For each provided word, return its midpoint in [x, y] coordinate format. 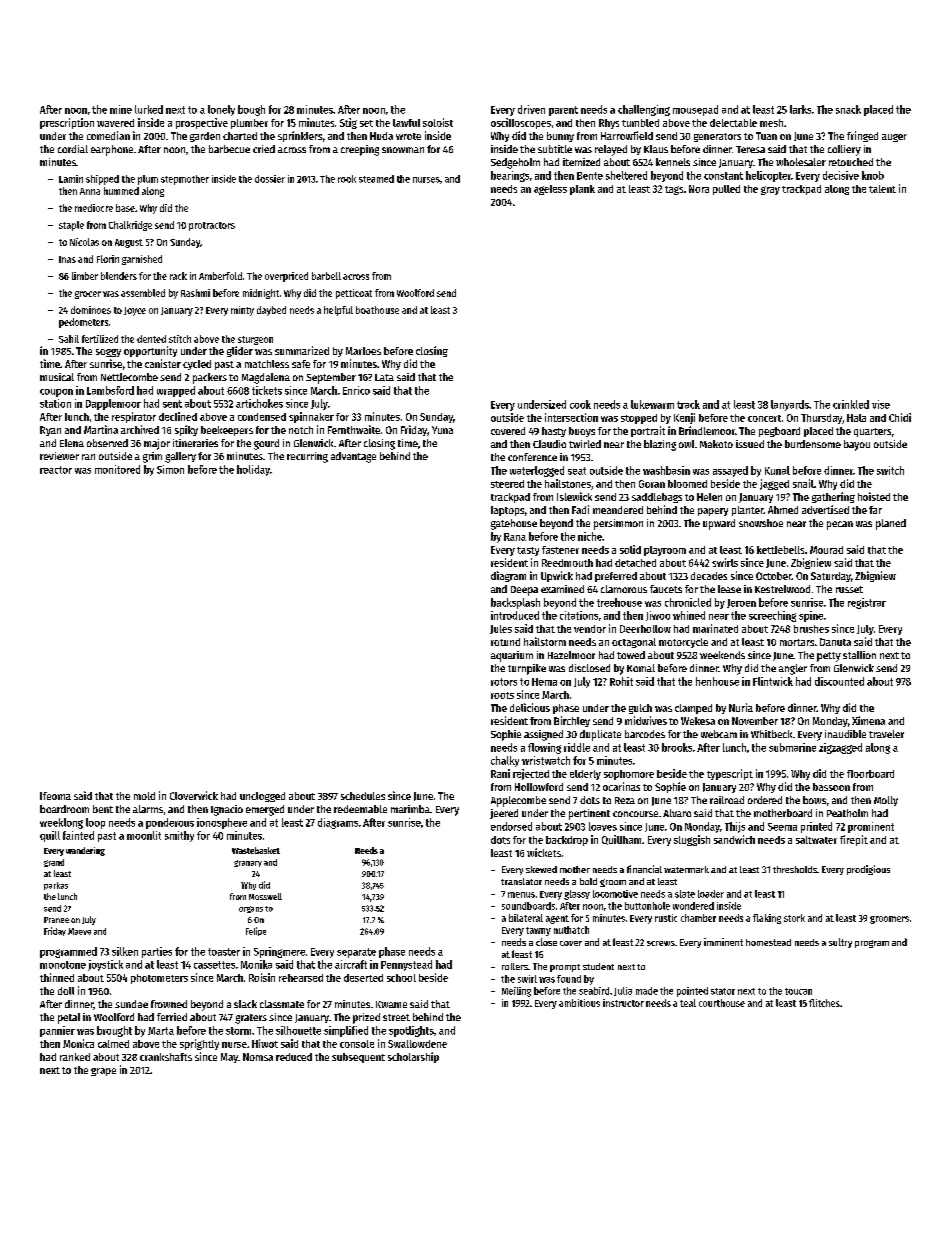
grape [103, 1072]
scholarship [413, 1057]
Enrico [356, 390]
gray [770, 190]
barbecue [229, 149]
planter [748, 511]
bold [588, 881]
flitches [824, 1003]
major [157, 444]
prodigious [868, 870]
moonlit [144, 835]
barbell [326, 276]
